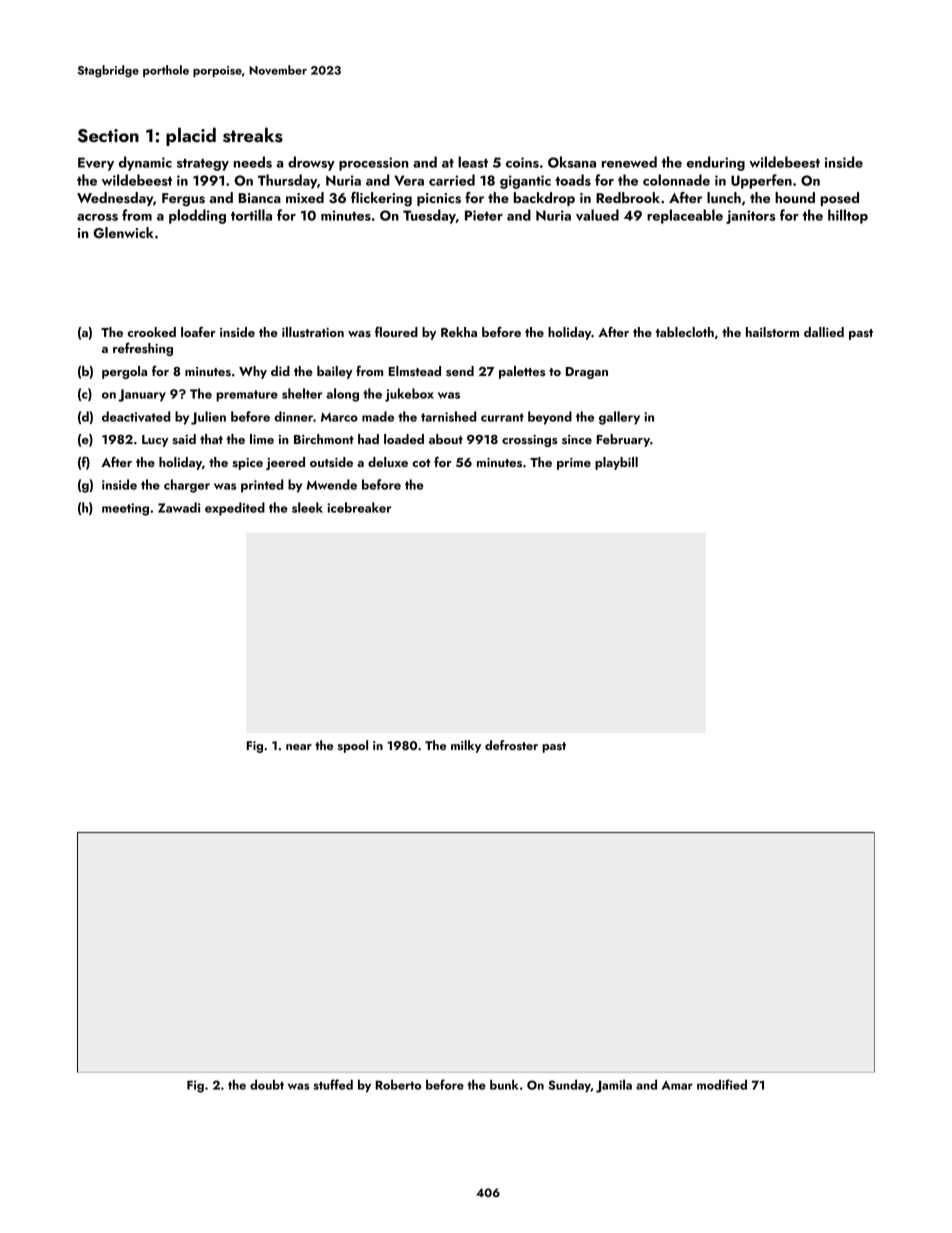  What do you see at coordinates (299, 747) in the page?
I see `near` at bounding box center [299, 747].
